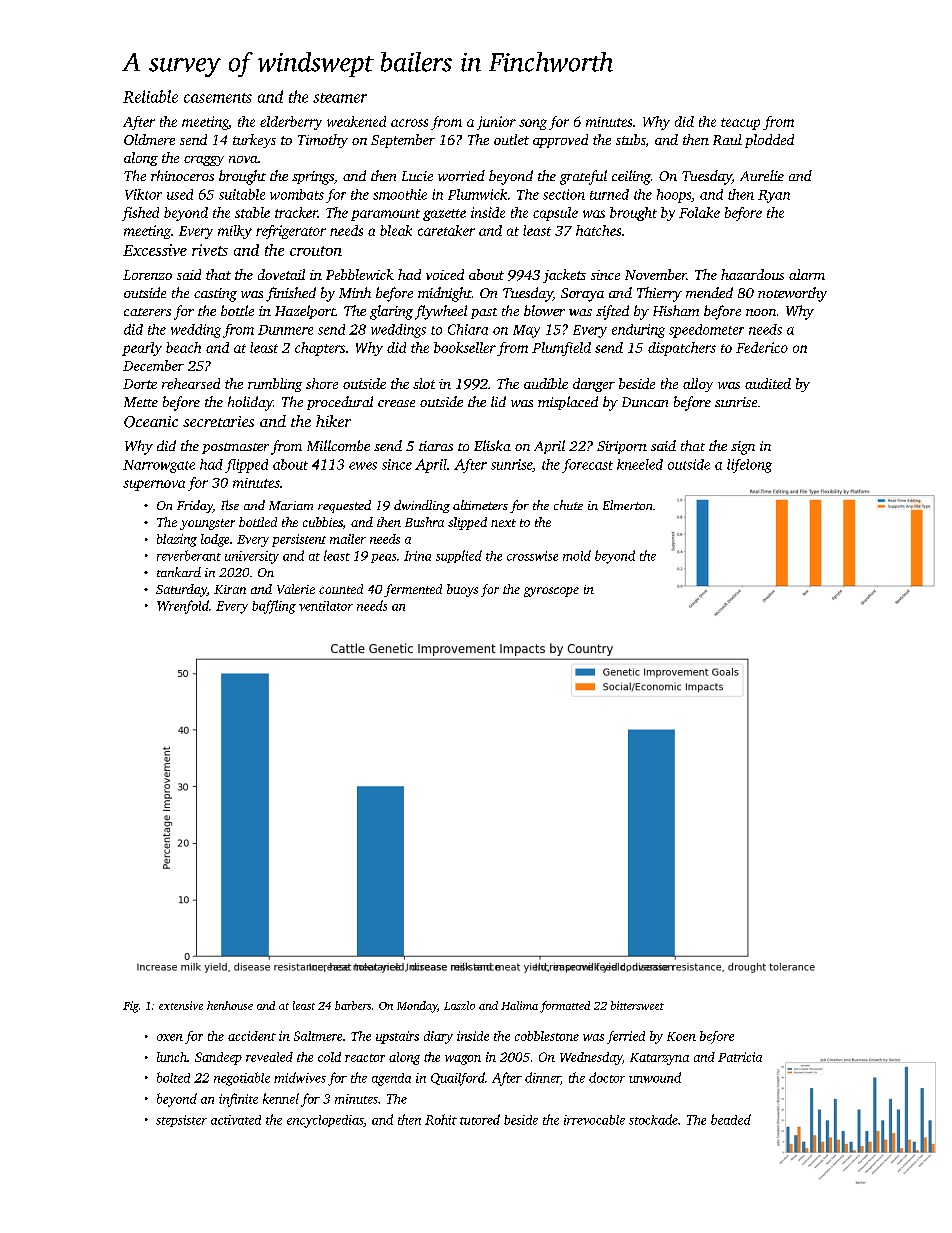 This image has height=1233, width=952. I want to click on flipped, so click(246, 466).
